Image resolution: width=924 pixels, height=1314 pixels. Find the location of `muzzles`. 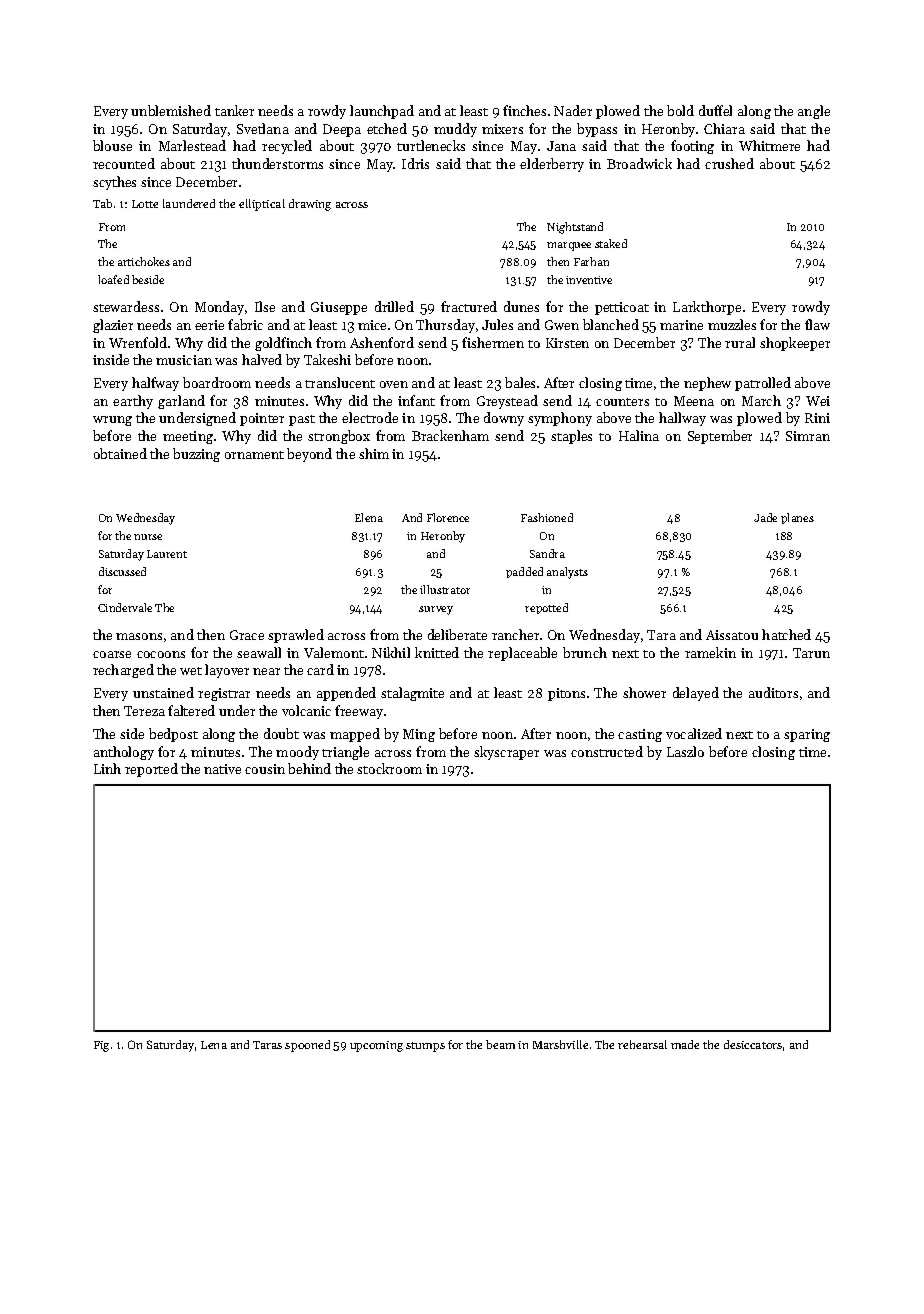

muzzles is located at coordinates (732, 324).
